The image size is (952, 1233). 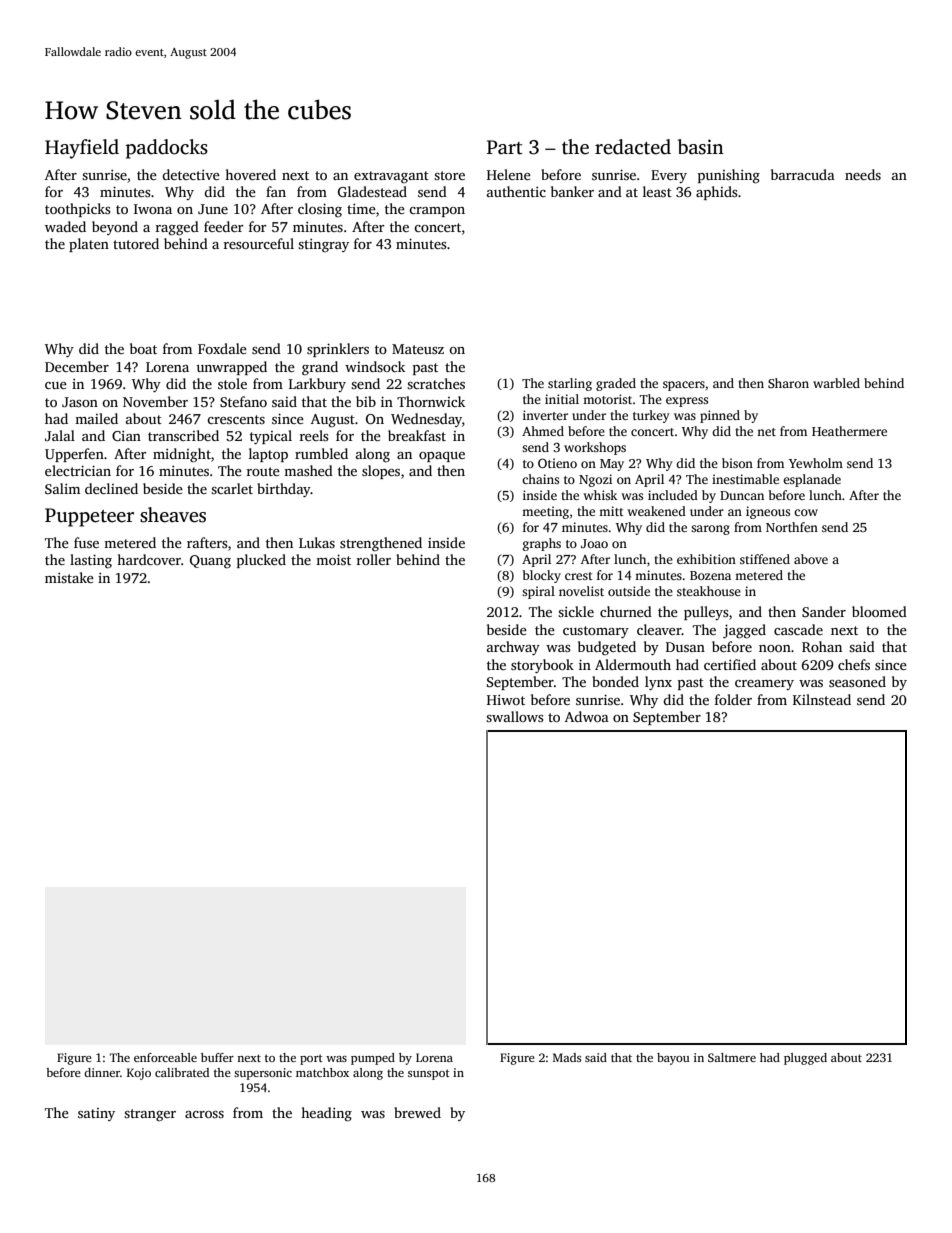 What do you see at coordinates (167, 149) in the image?
I see `paddocks` at bounding box center [167, 149].
